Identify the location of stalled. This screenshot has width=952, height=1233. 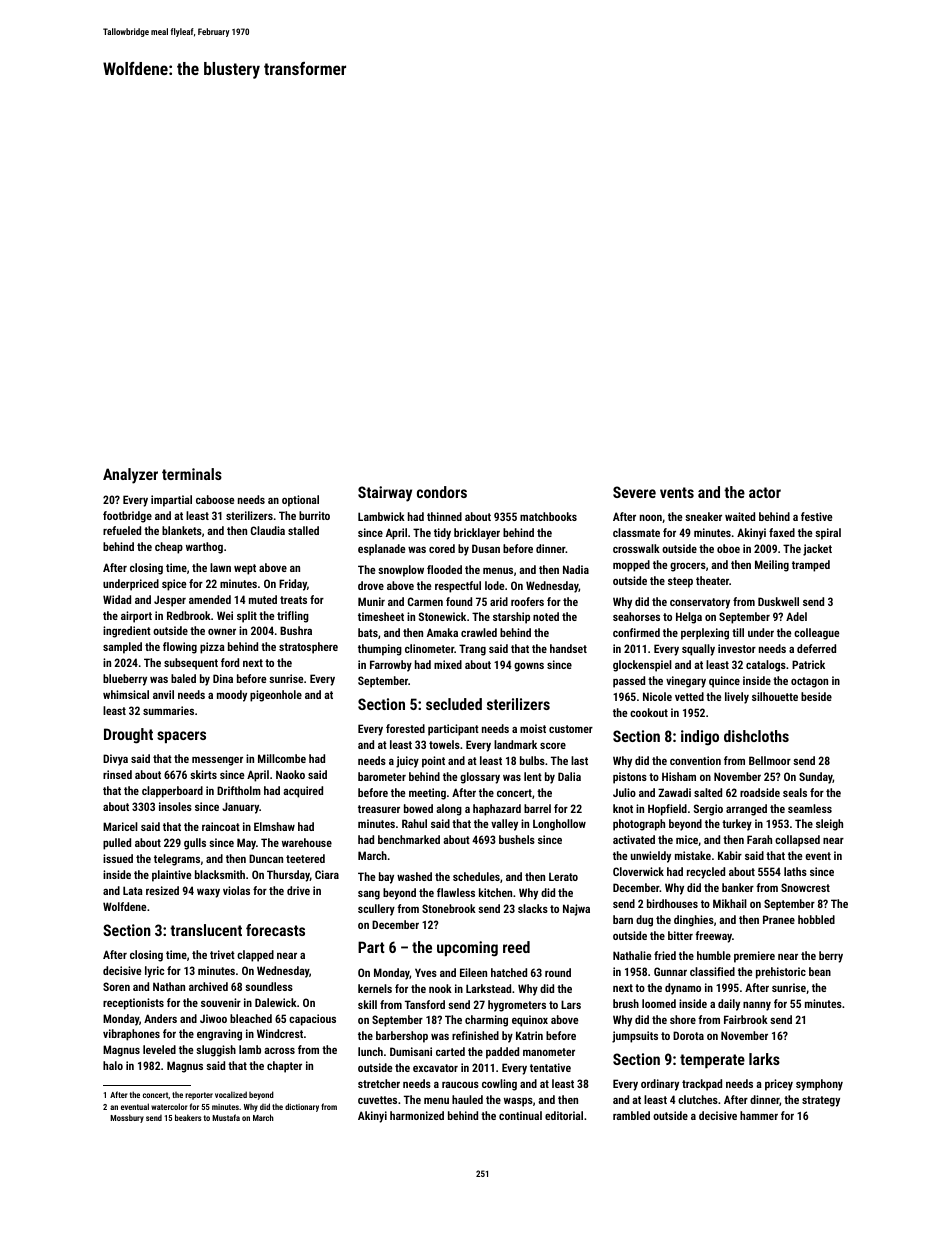
(303, 530).
